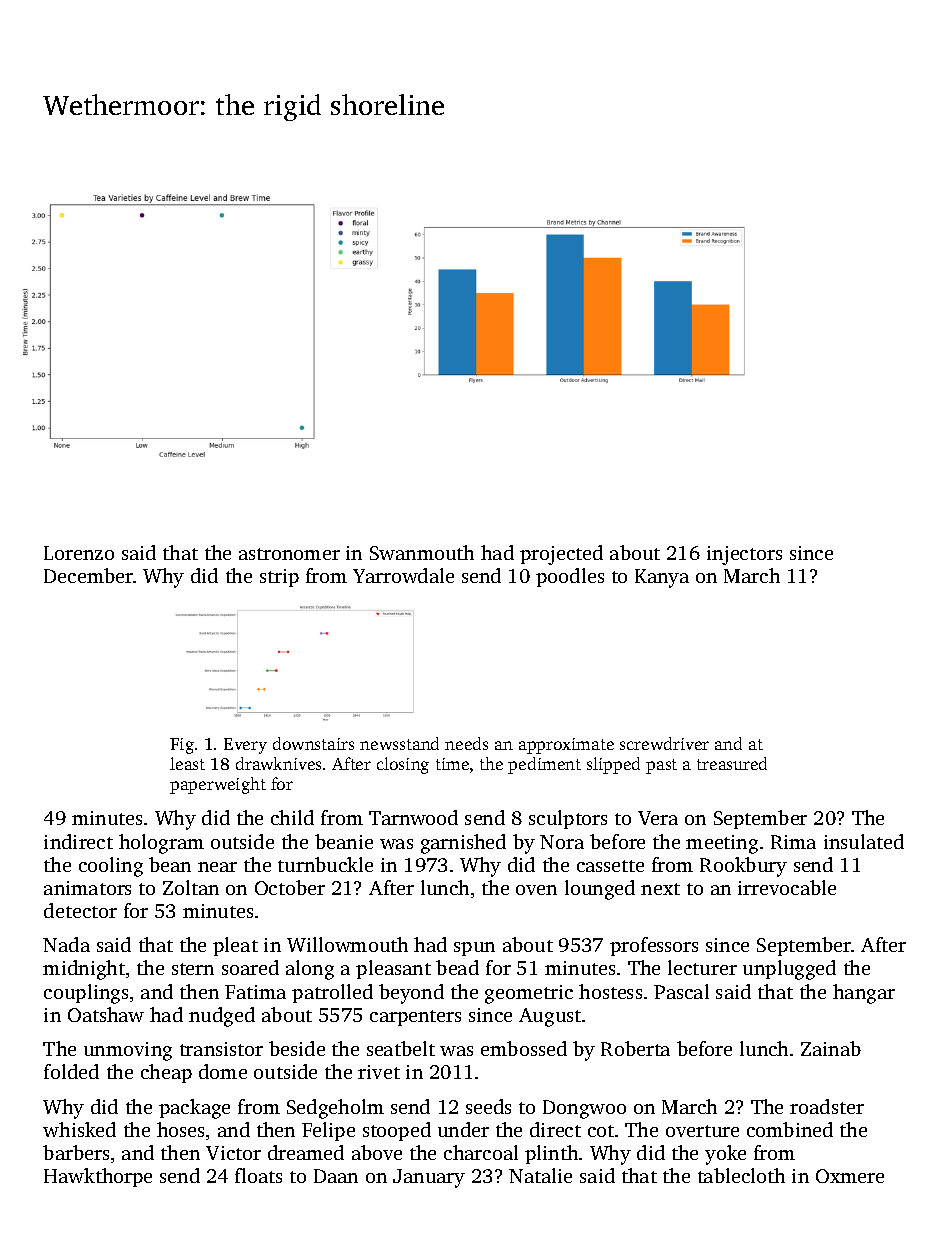 The width and height of the screenshot is (952, 1233). What do you see at coordinates (336, 1176) in the screenshot?
I see `Daan` at bounding box center [336, 1176].
